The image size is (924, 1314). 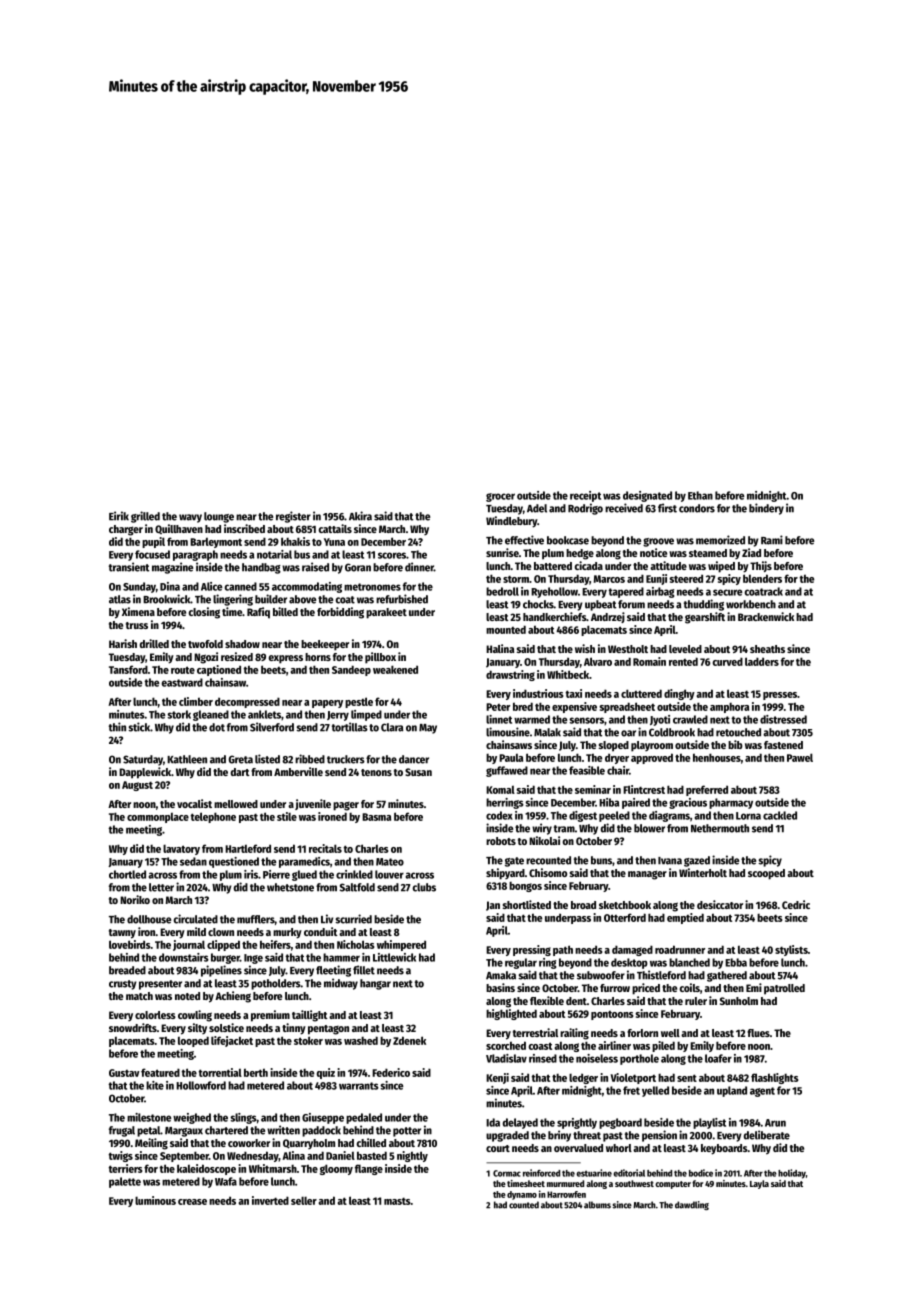 What do you see at coordinates (304, 1200) in the image?
I see `seller` at bounding box center [304, 1200].
